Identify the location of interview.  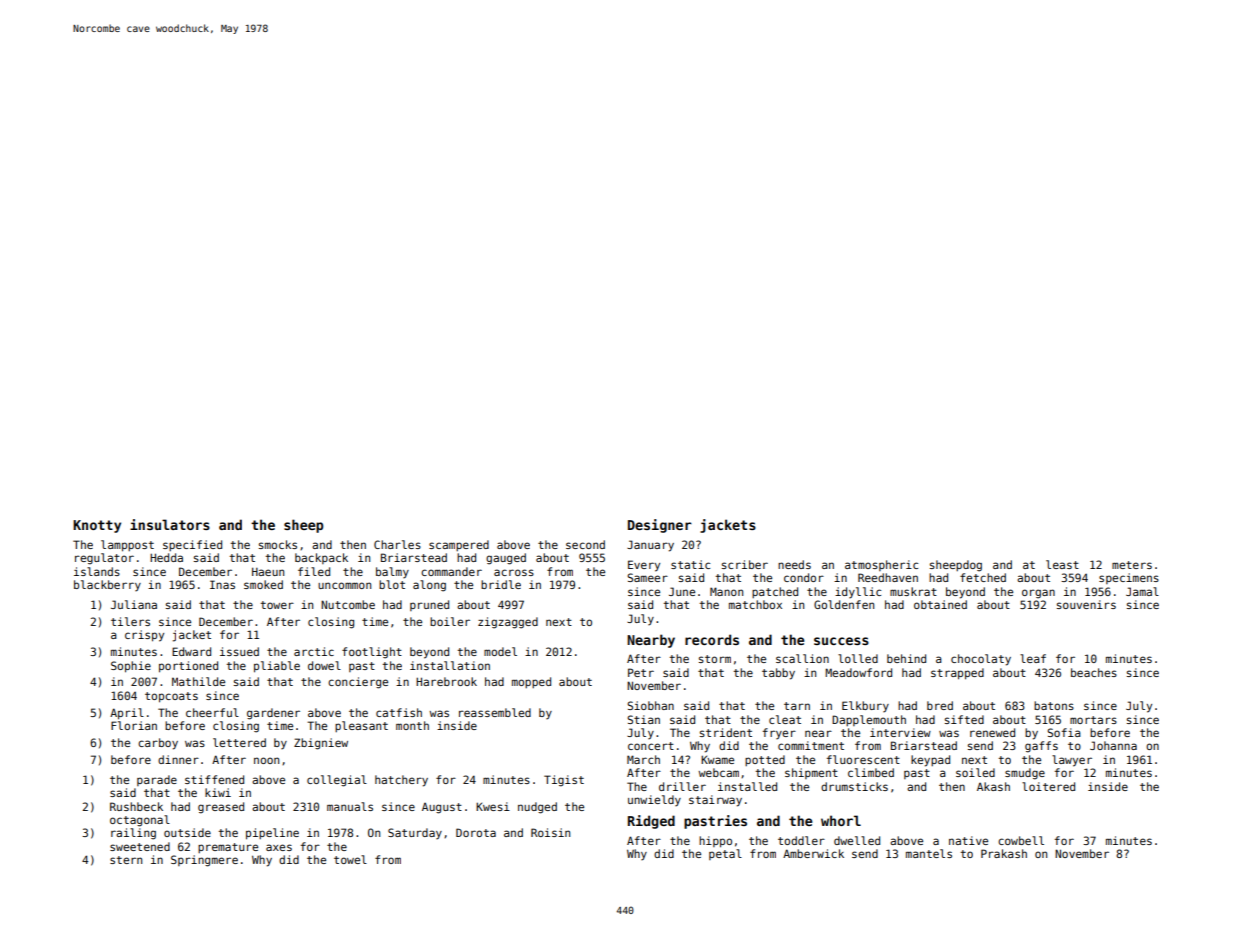
(900, 732).
